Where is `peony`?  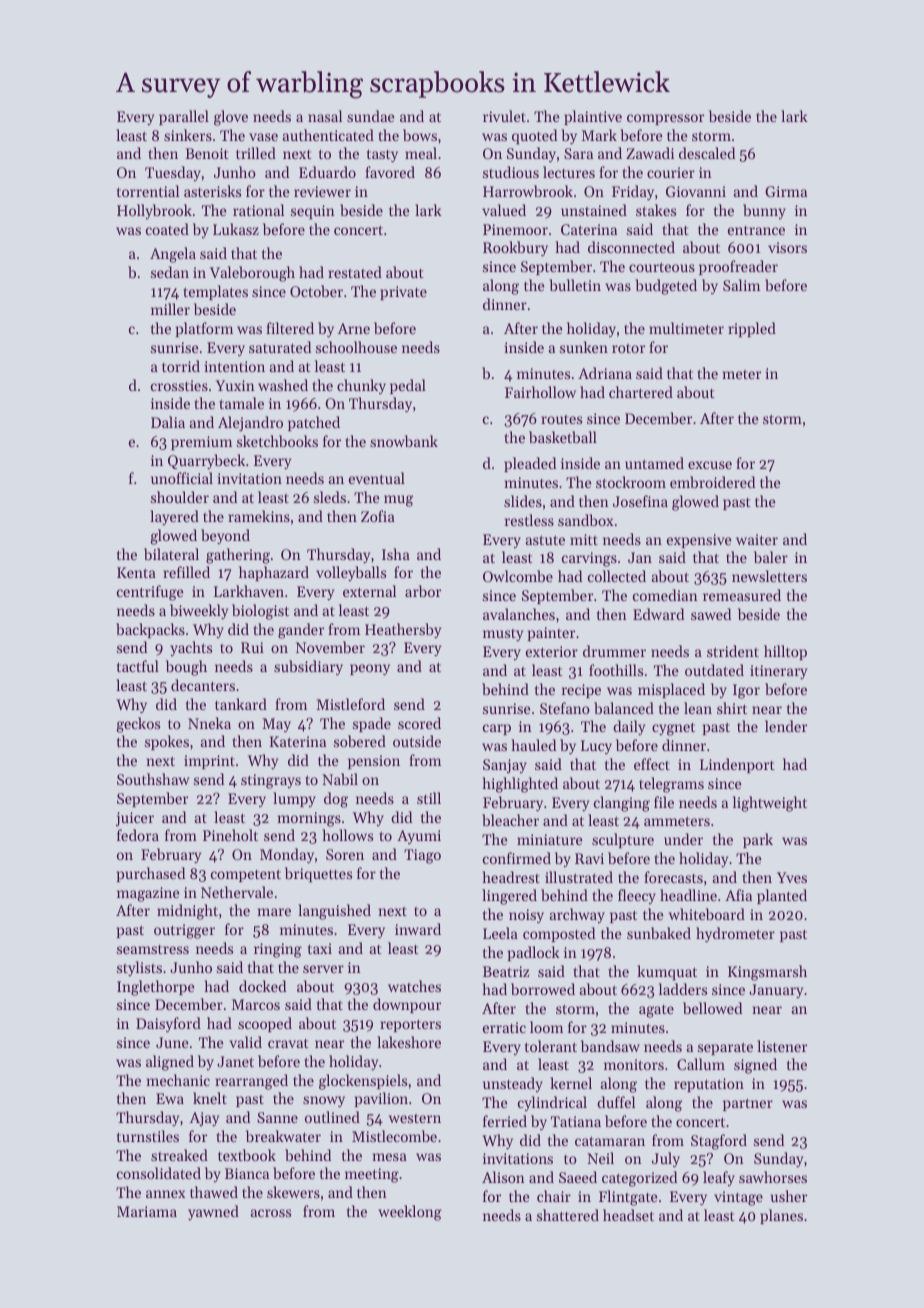
peony is located at coordinates (370, 670).
